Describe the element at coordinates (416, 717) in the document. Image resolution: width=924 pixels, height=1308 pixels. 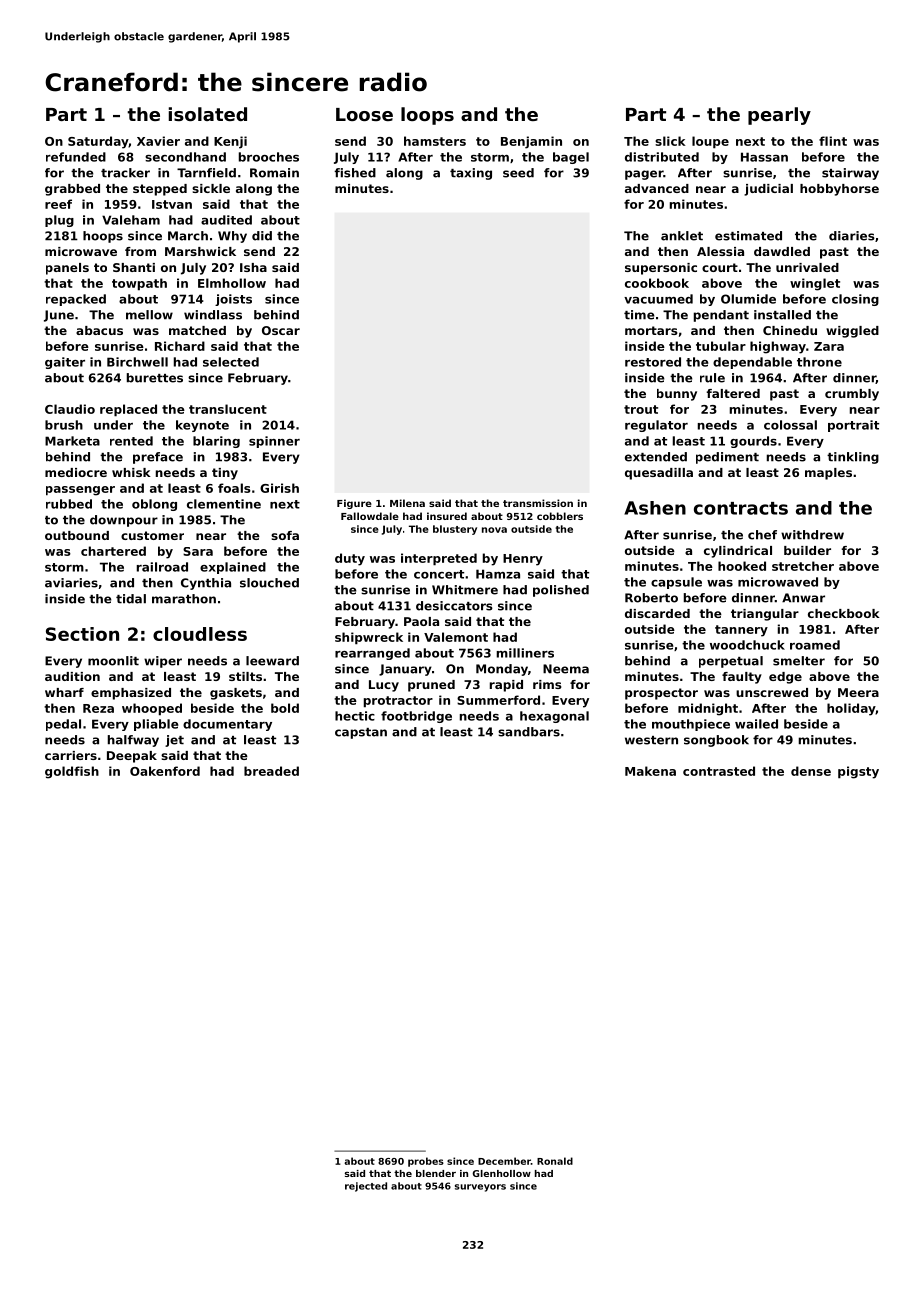
I see `footbridge` at that location.
